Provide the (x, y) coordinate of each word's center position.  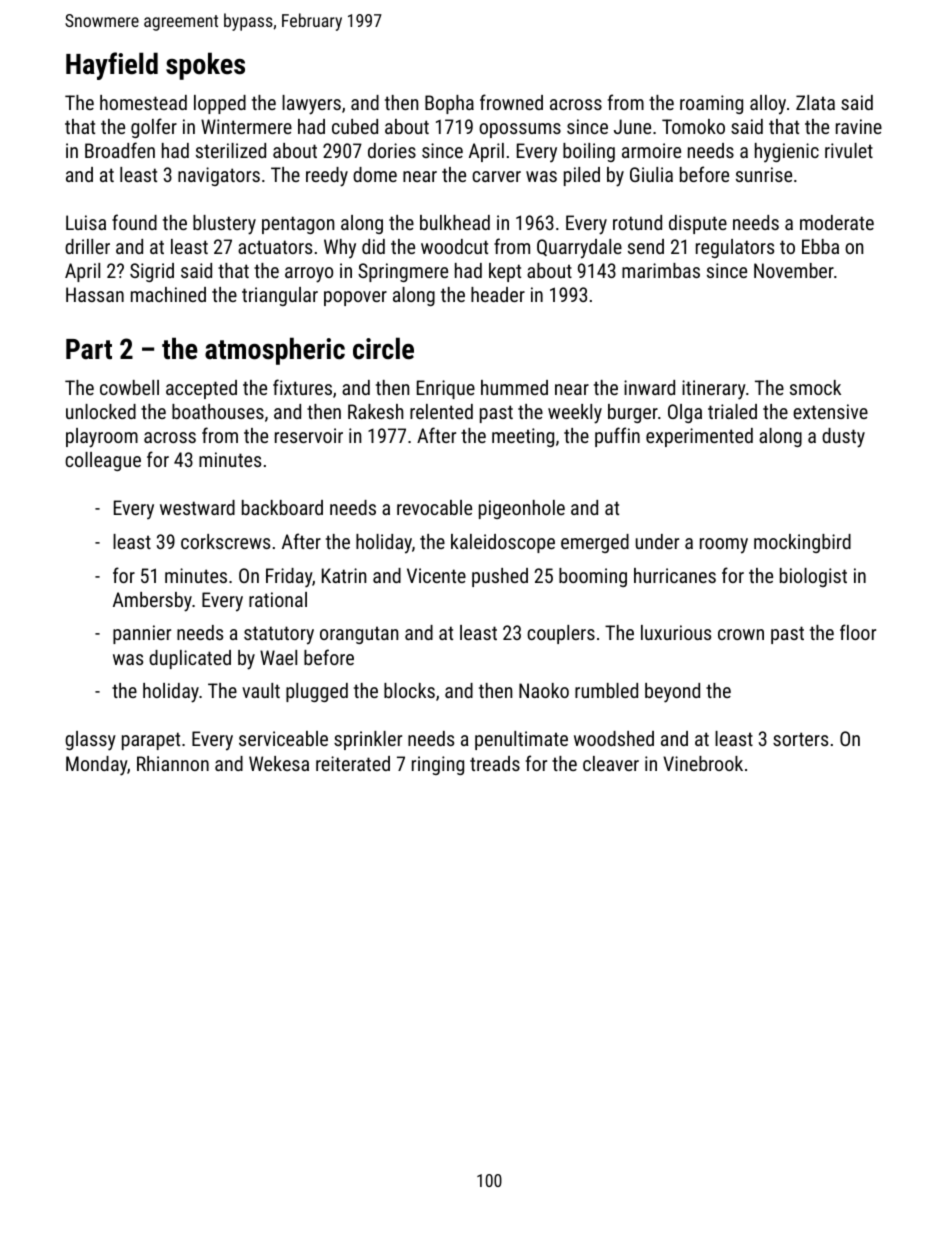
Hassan (95, 294)
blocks (409, 690)
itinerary (714, 390)
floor (858, 632)
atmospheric (275, 351)
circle (383, 348)
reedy (327, 177)
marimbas (661, 270)
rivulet (849, 150)
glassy (90, 741)
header (498, 294)
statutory (279, 635)
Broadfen (120, 150)
